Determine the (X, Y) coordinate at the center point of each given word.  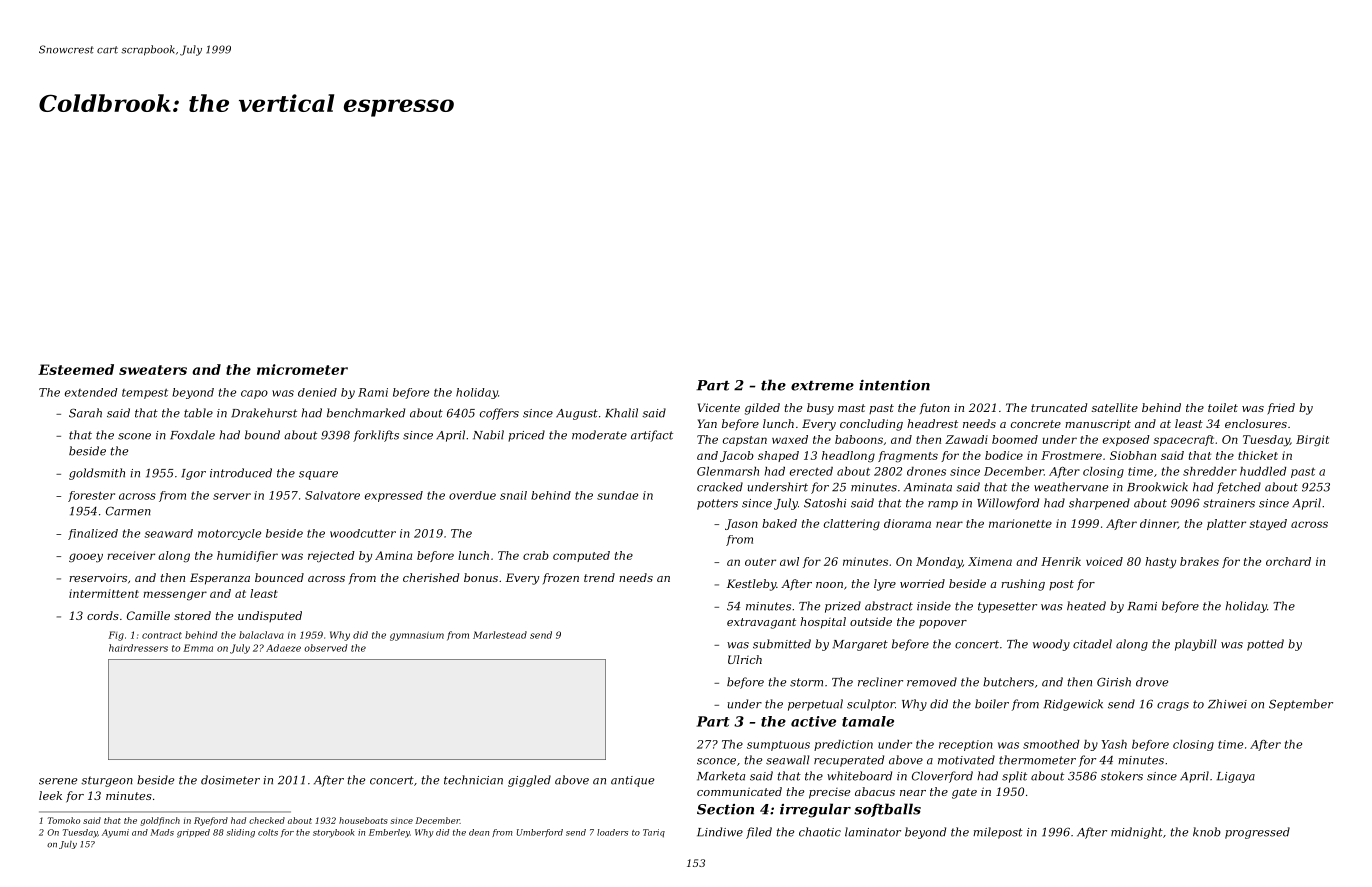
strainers (1229, 503)
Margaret (860, 645)
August (577, 414)
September (1301, 705)
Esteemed (76, 369)
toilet (1223, 407)
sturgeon (107, 781)
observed (325, 648)
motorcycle (229, 534)
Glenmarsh (728, 471)
